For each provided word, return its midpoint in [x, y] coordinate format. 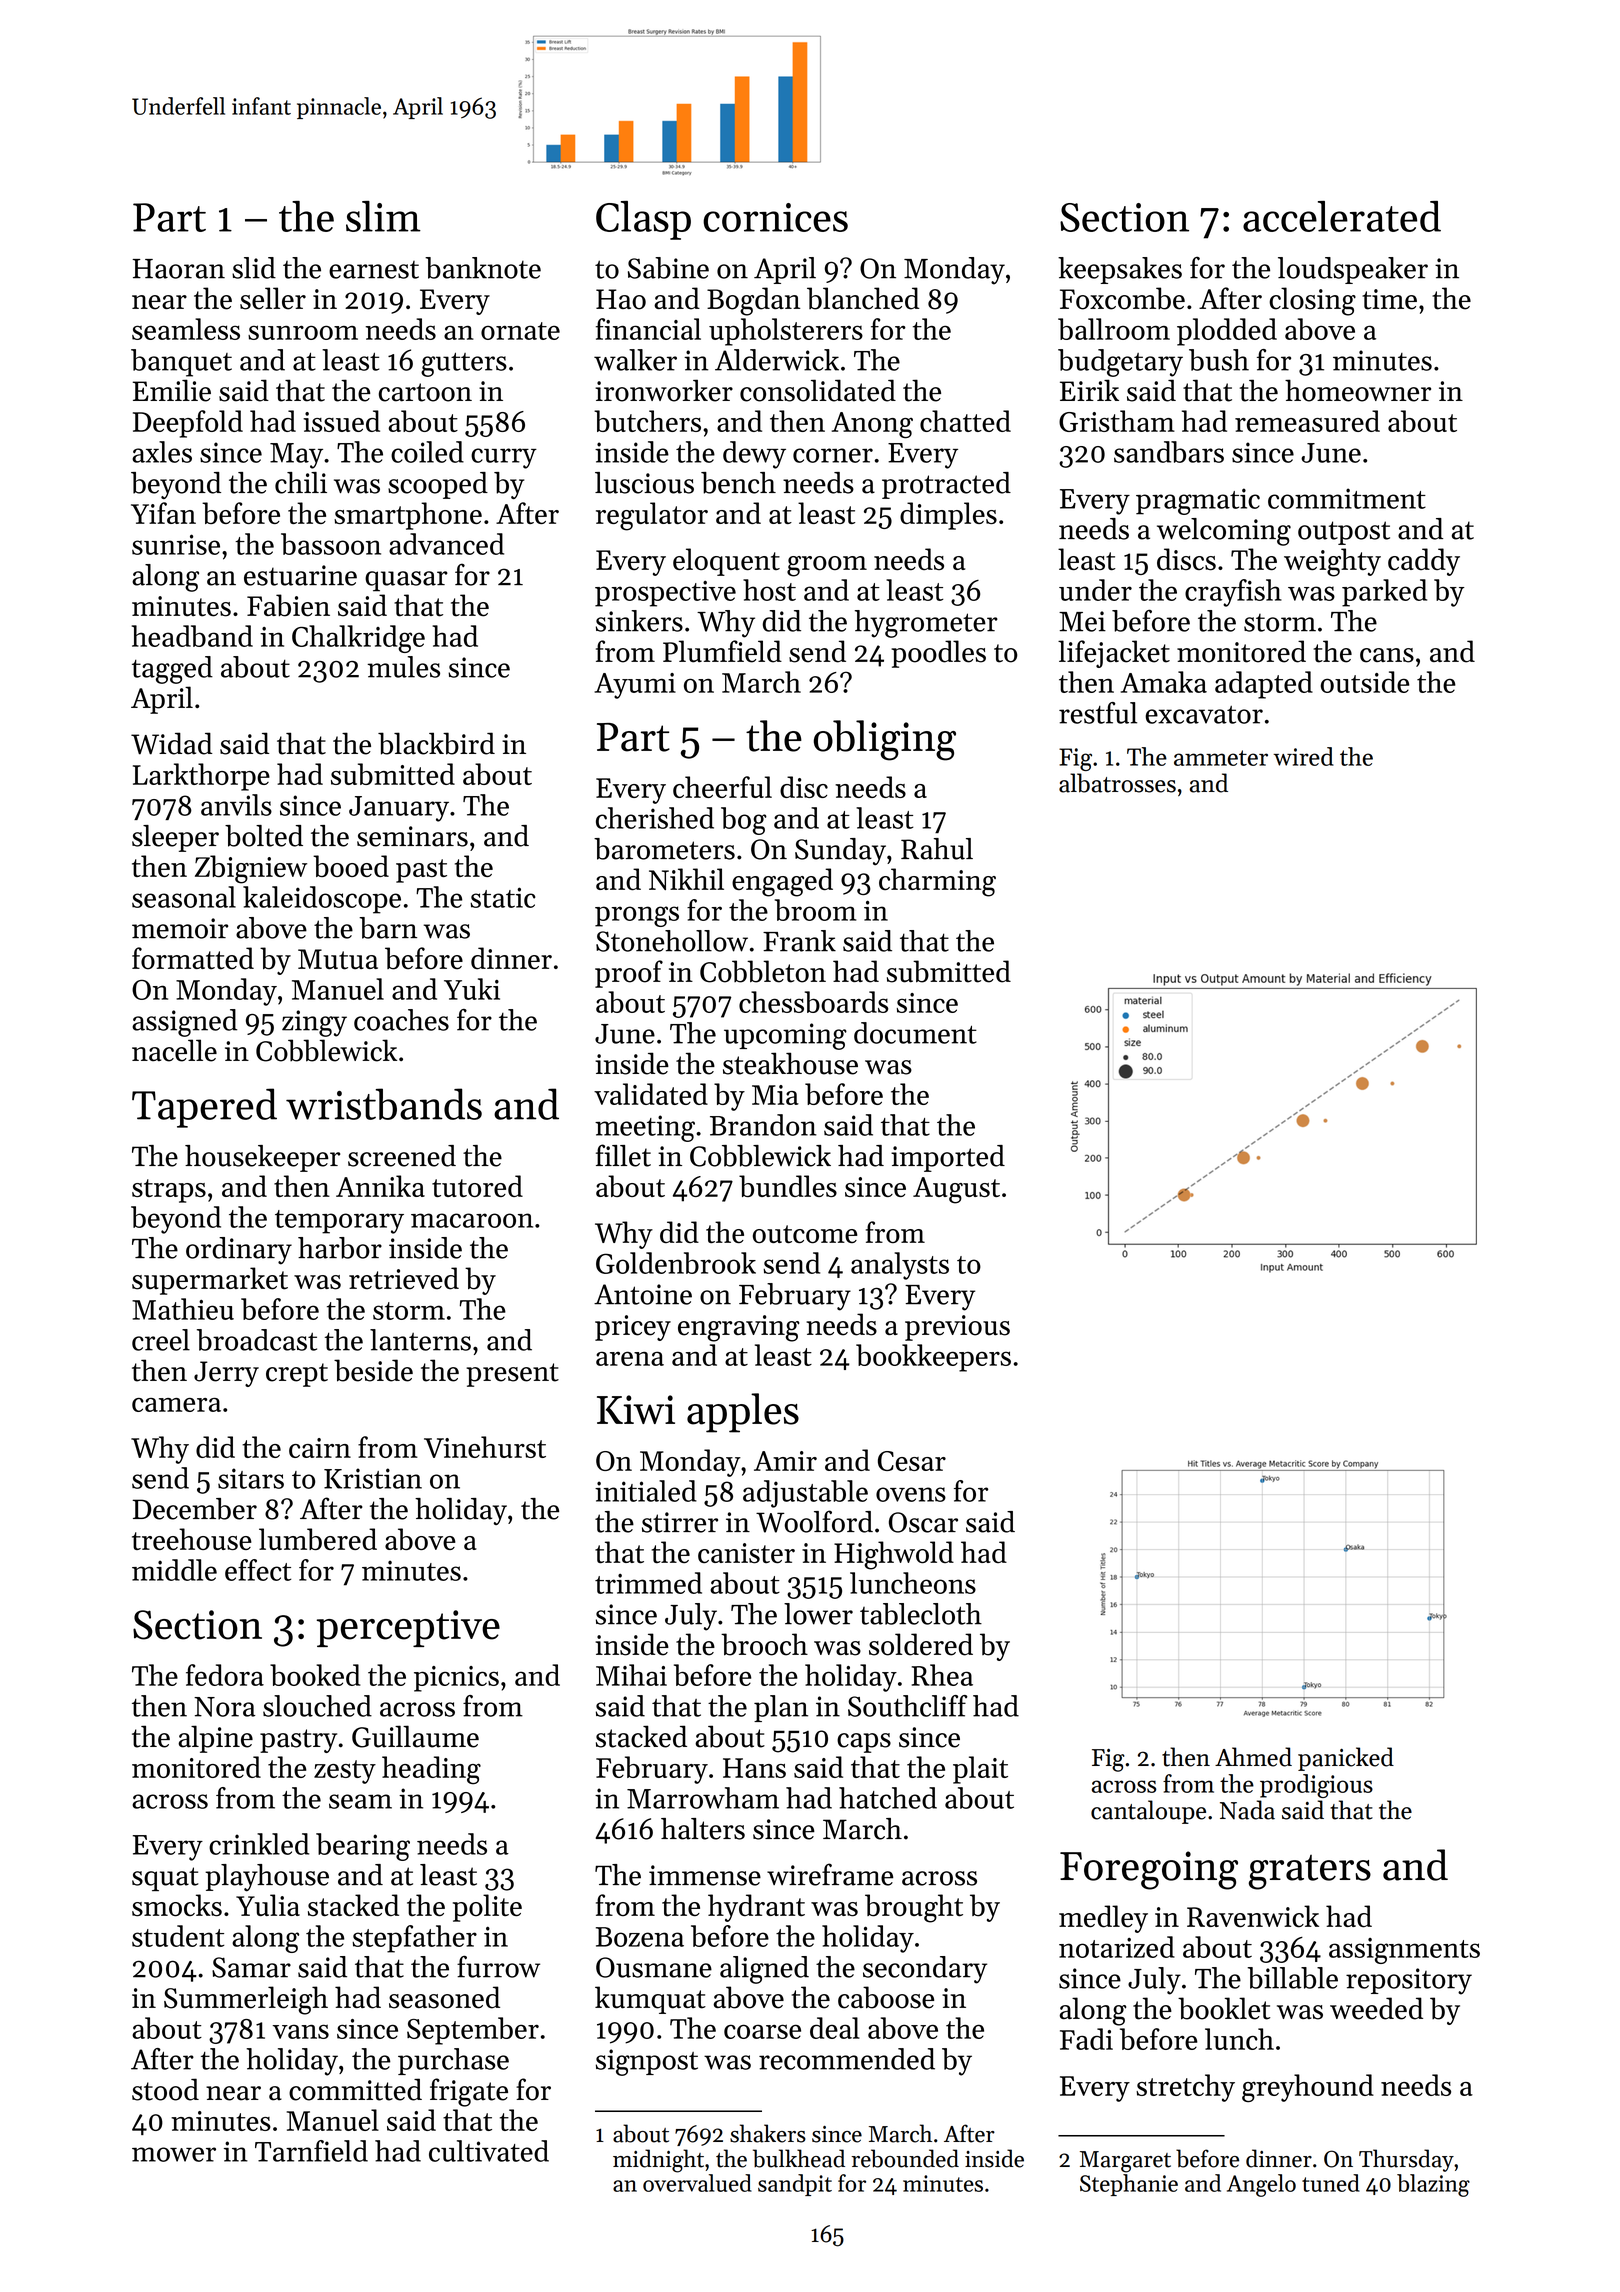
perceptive [408, 1628]
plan [781, 1708]
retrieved [404, 1278]
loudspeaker [1353, 270]
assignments [1404, 1951]
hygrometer [926, 624]
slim [383, 216]
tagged [172, 670]
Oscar [923, 1522]
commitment [1347, 498]
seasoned [444, 1997]
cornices [775, 217]
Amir [785, 1461]
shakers [768, 2133]
